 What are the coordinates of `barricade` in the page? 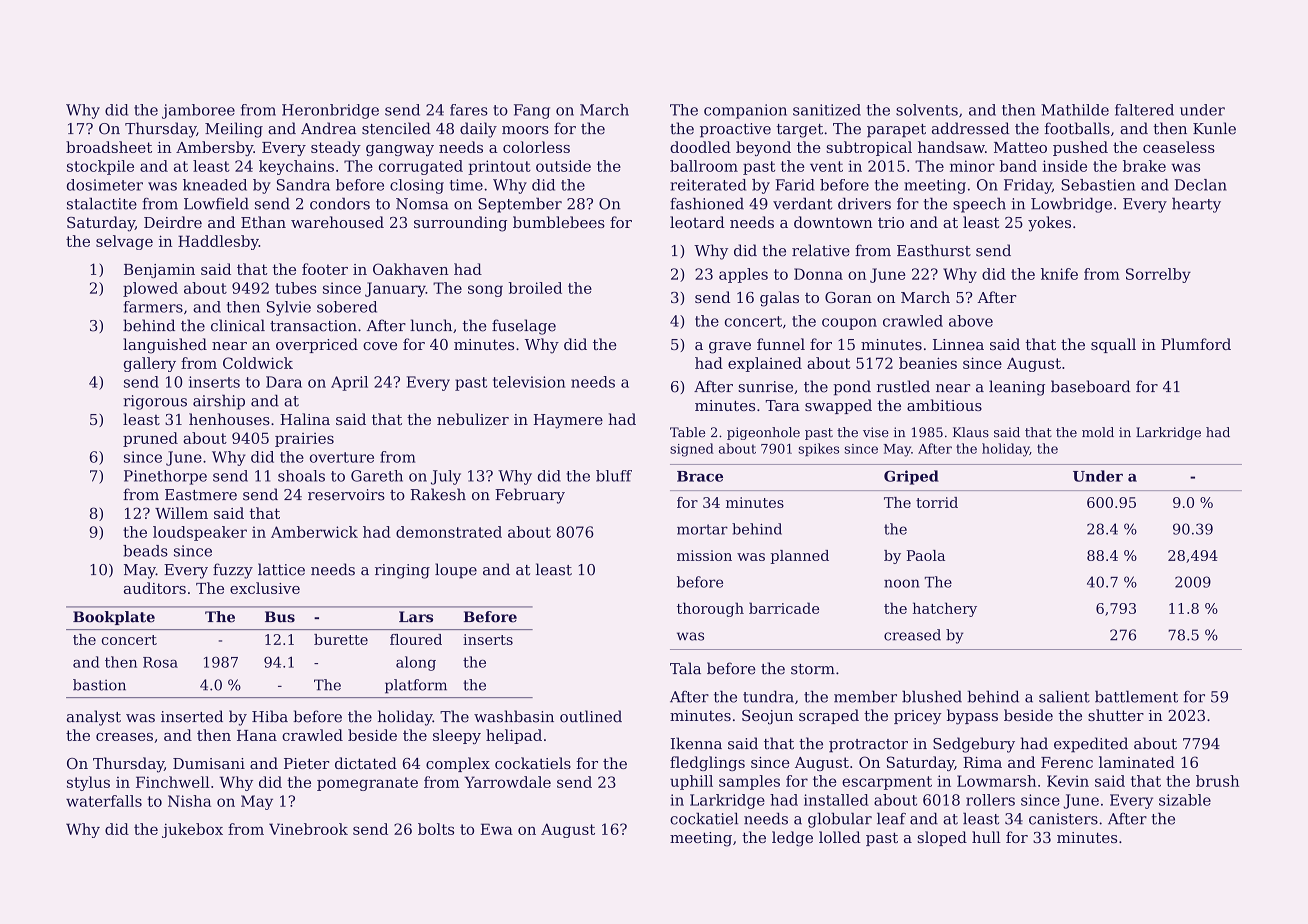 It's located at (784, 608).
